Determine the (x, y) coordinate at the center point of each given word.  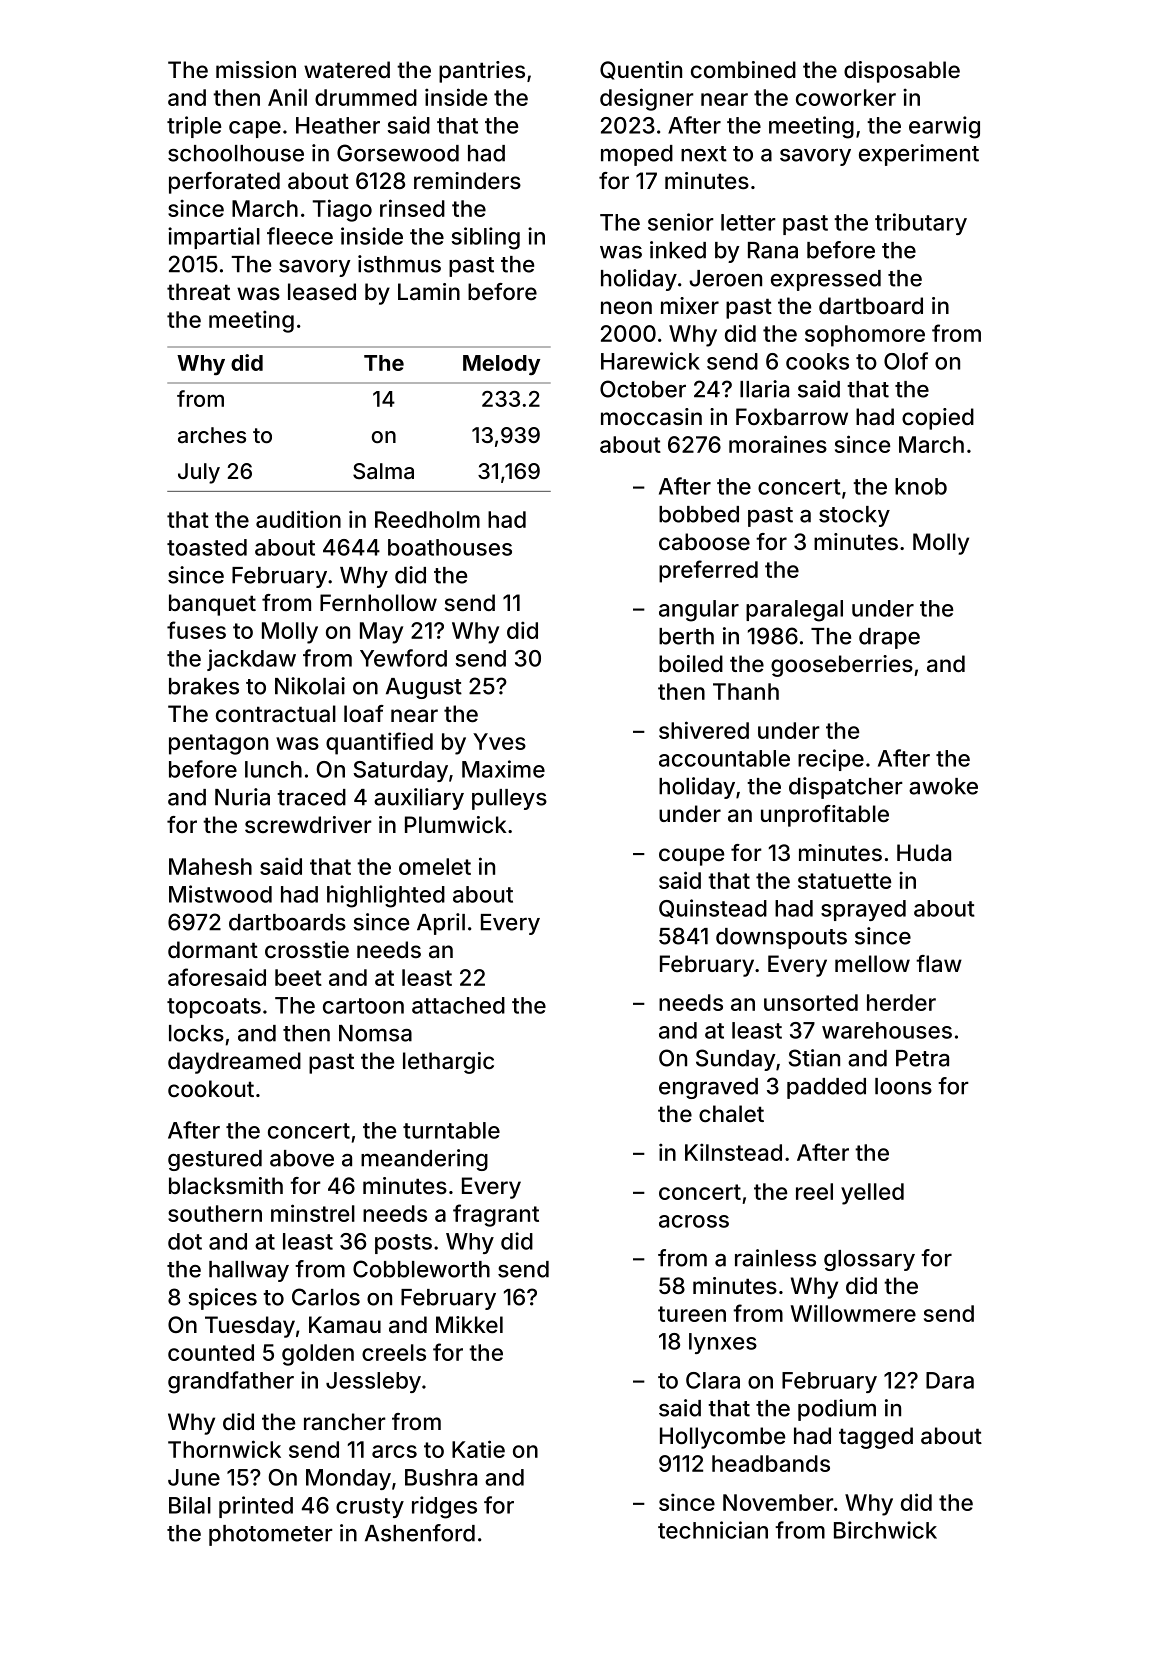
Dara (950, 1380)
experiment (919, 155)
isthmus (399, 264)
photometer (271, 1535)
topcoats (214, 1008)
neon (626, 307)
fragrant (496, 1215)
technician (713, 1530)
